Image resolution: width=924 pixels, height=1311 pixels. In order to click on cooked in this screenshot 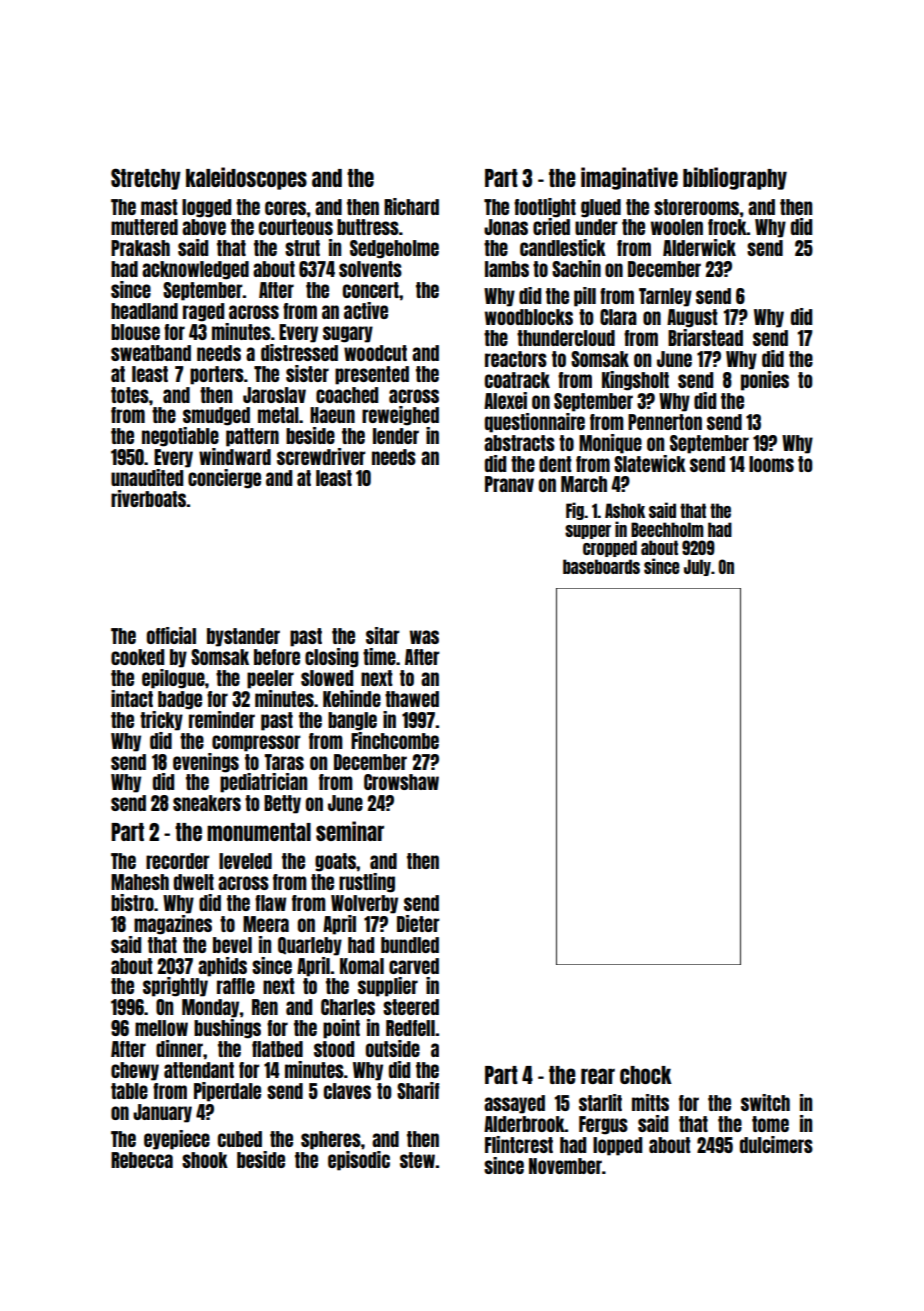, I will do `click(137, 657)`.
